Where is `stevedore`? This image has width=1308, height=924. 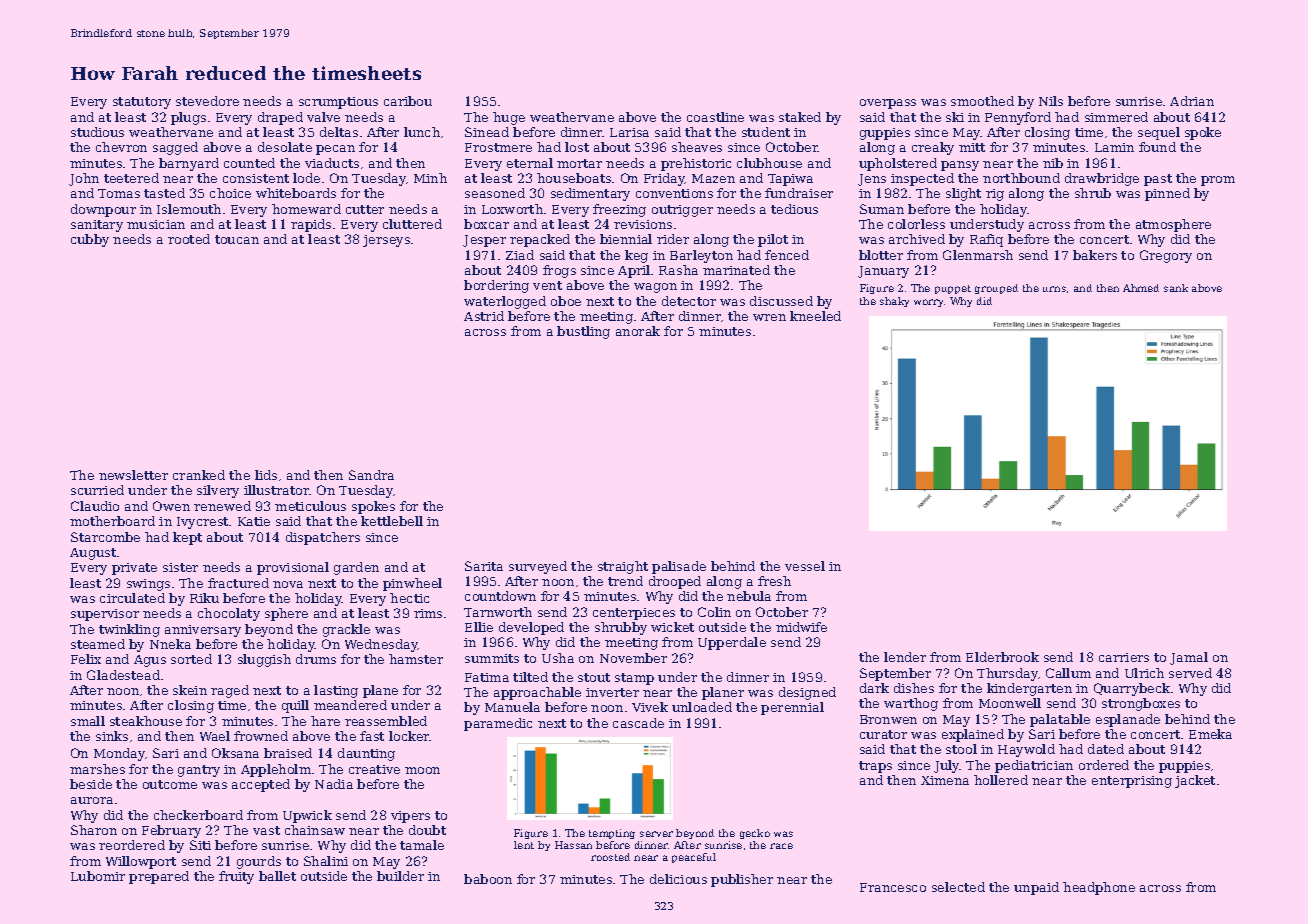
stevedore is located at coordinates (207, 101).
